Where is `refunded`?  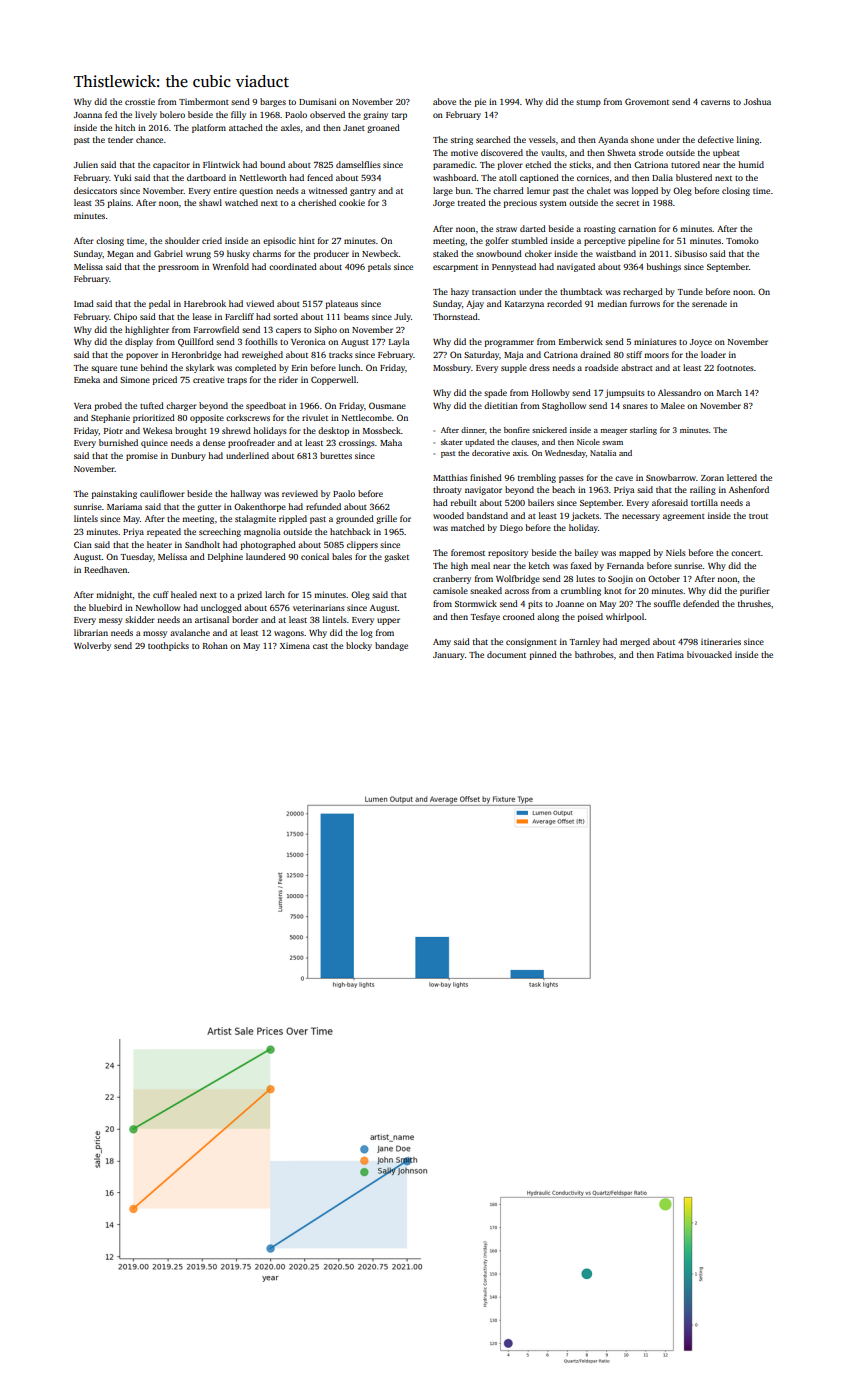 refunded is located at coordinates (323, 506).
